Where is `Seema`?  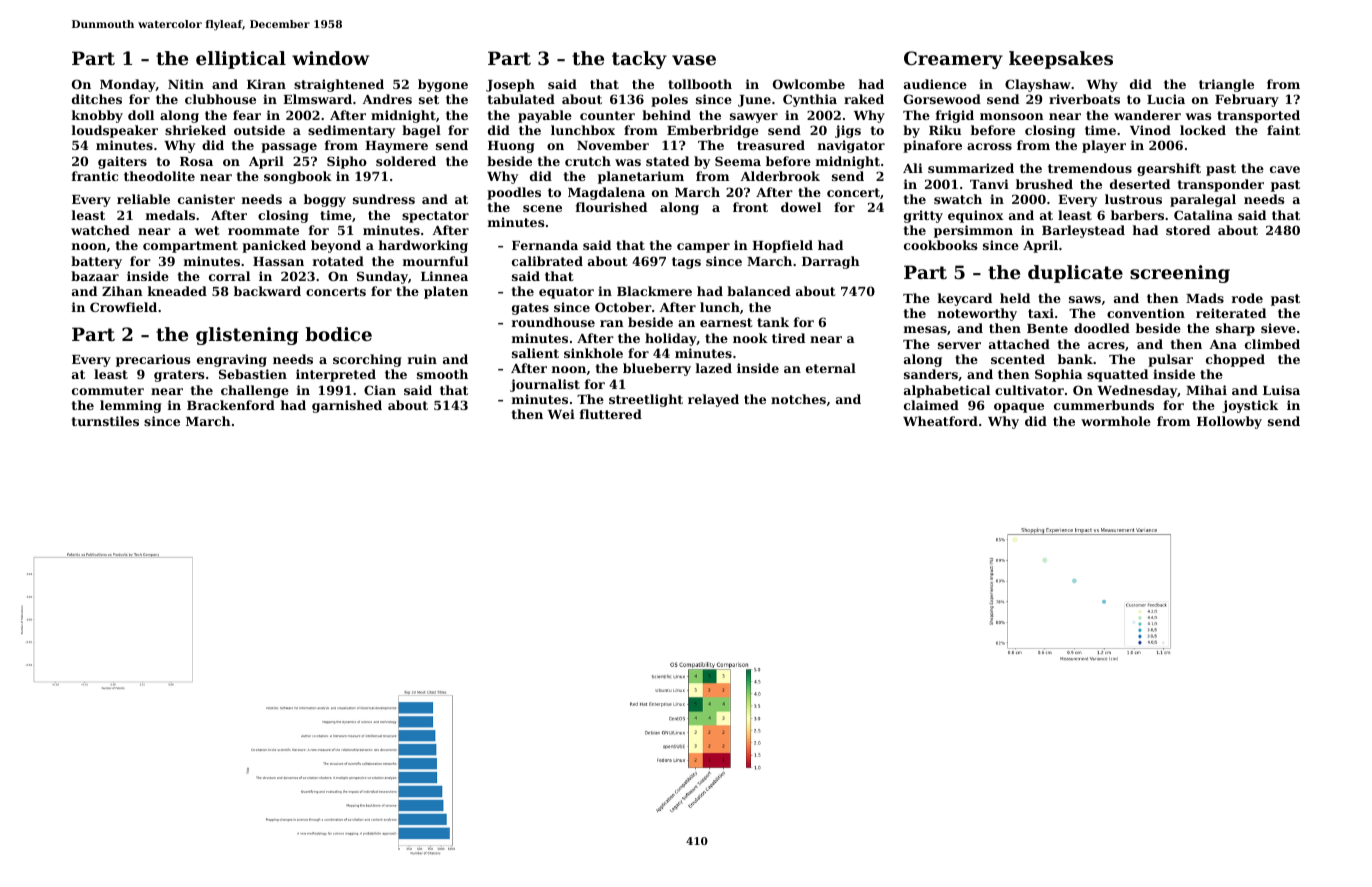
Seema is located at coordinates (738, 161).
